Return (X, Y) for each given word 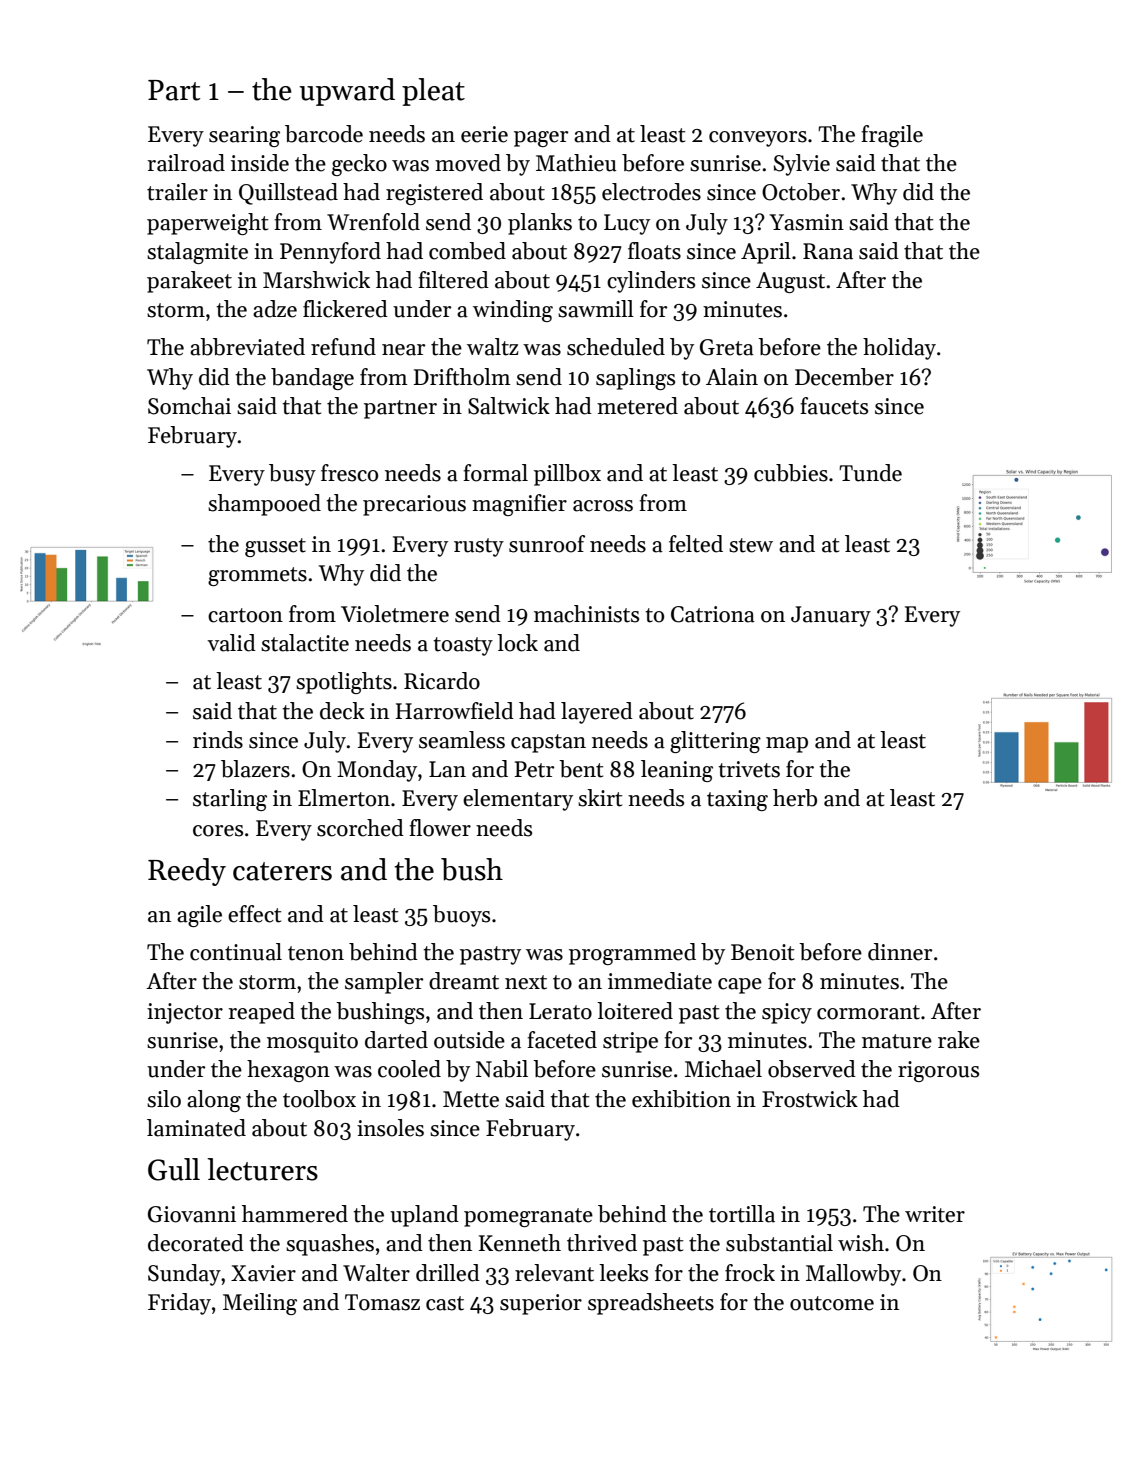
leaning (677, 771)
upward (347, 92)
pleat (433, 92)
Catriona (713, 614)
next (526, 982)
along (214, 1101)
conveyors (758, 139)
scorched (360, 828)
